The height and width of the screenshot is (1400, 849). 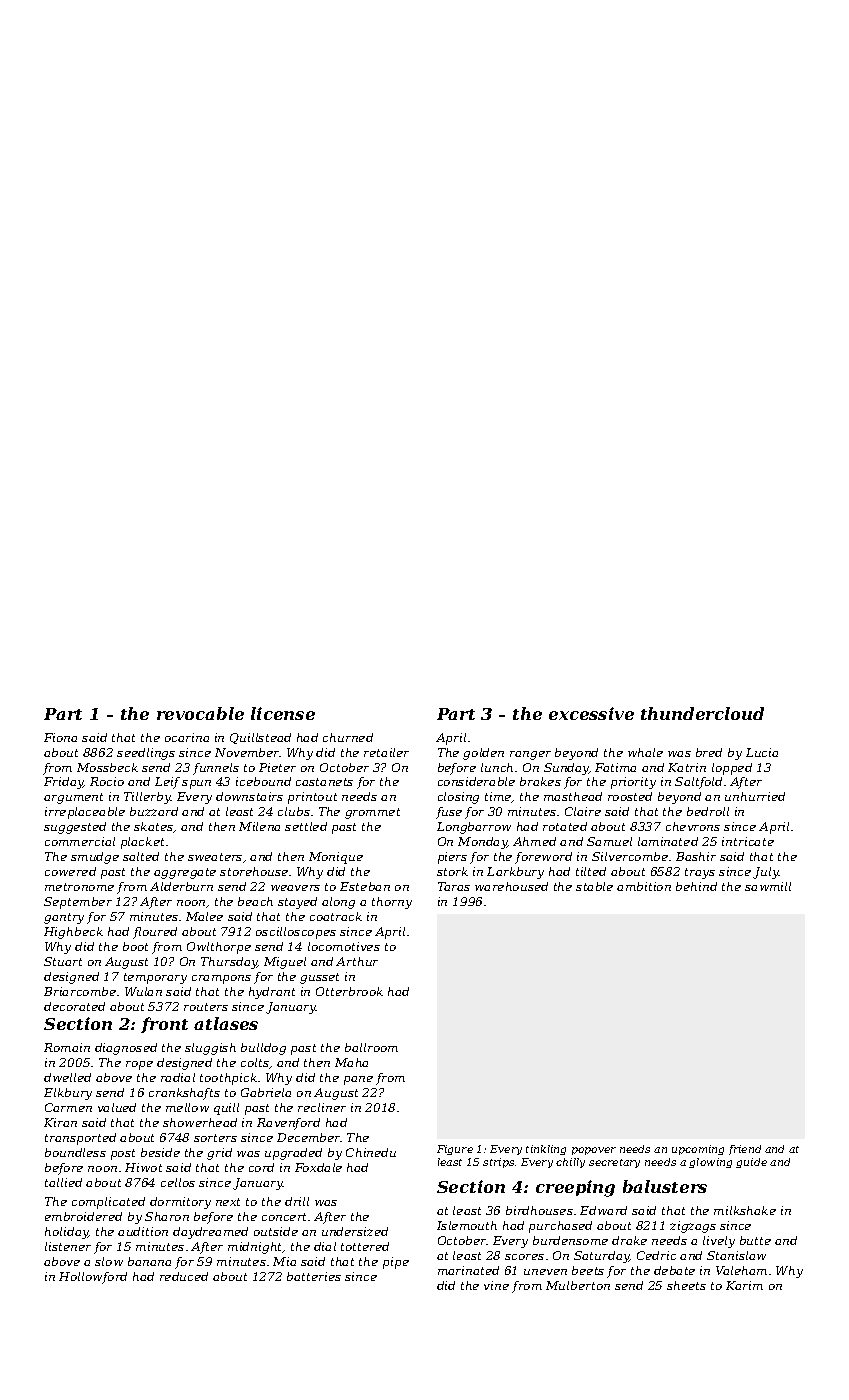 What do you see at coordinates (336, 858) in the screenshot?
I see `Monique` at bounding box center [336, 858].
